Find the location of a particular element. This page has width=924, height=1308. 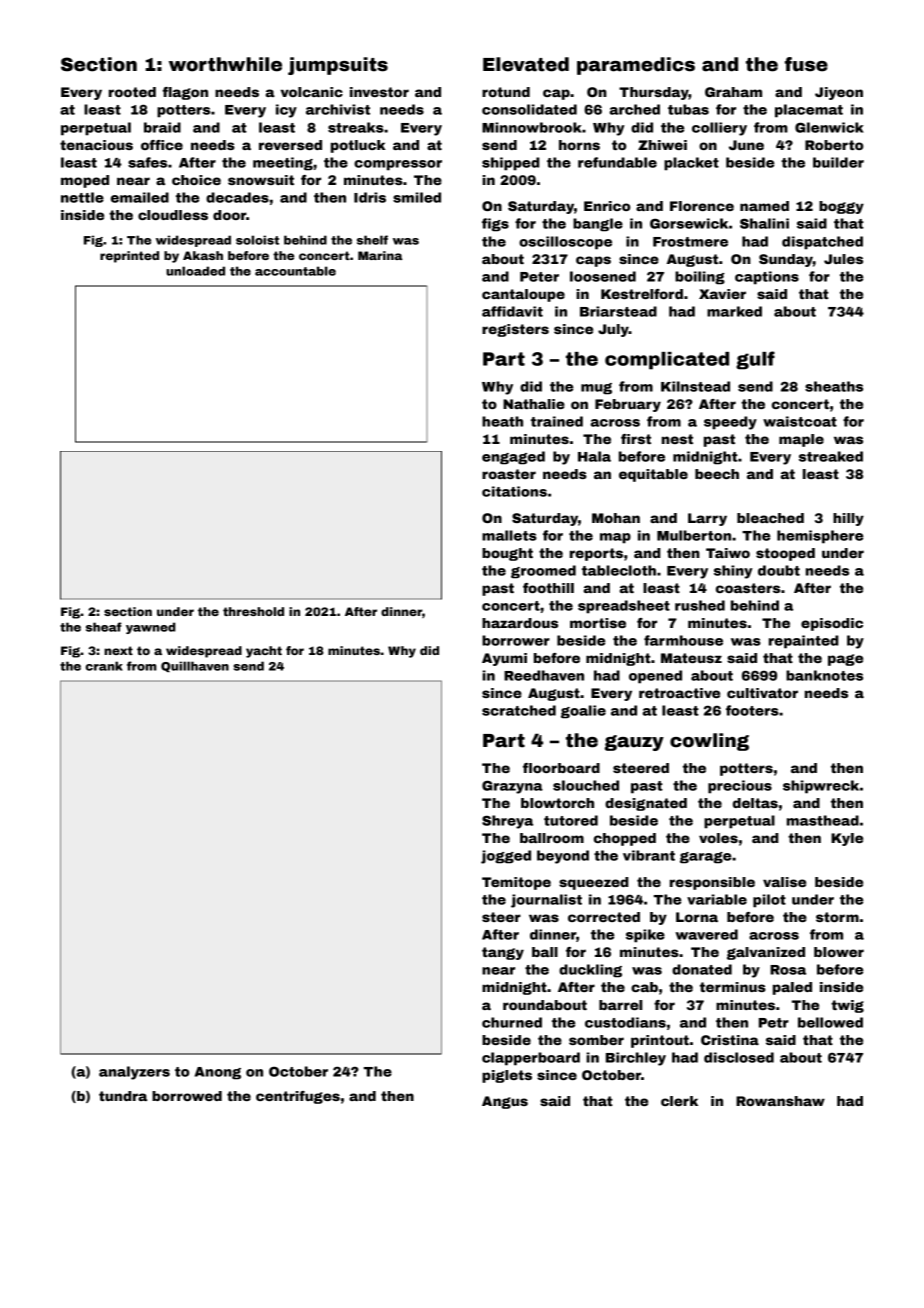

centrifuges is located at coordinates (298, 1097).
